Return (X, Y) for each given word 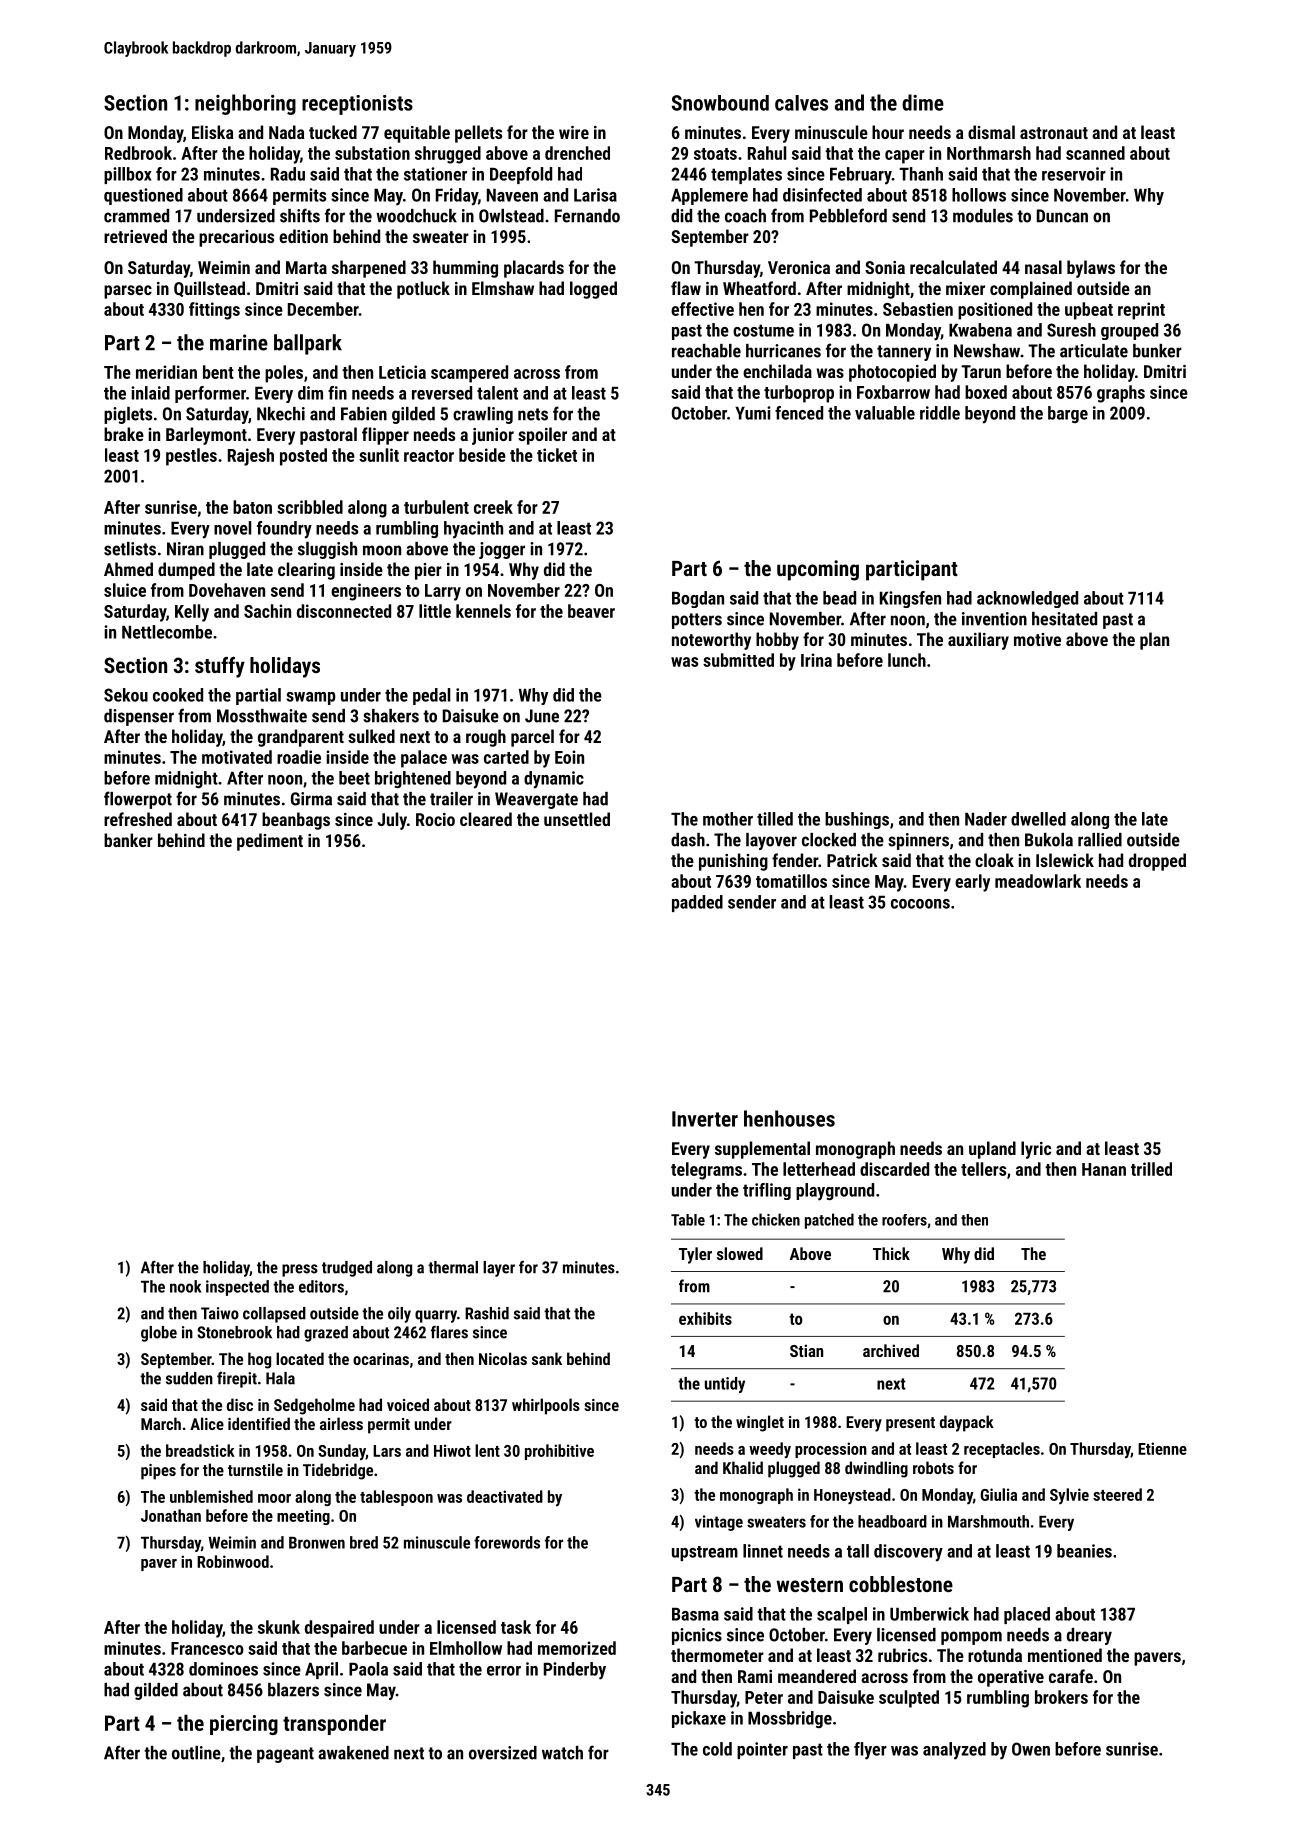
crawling (483, 415)
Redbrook (138, 153)
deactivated (505, 1496)
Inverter (705, 1119)
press (300, 1270)
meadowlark (1038, 881)
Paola (368, 1669)
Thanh (921, 174)
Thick (891, 1253)
